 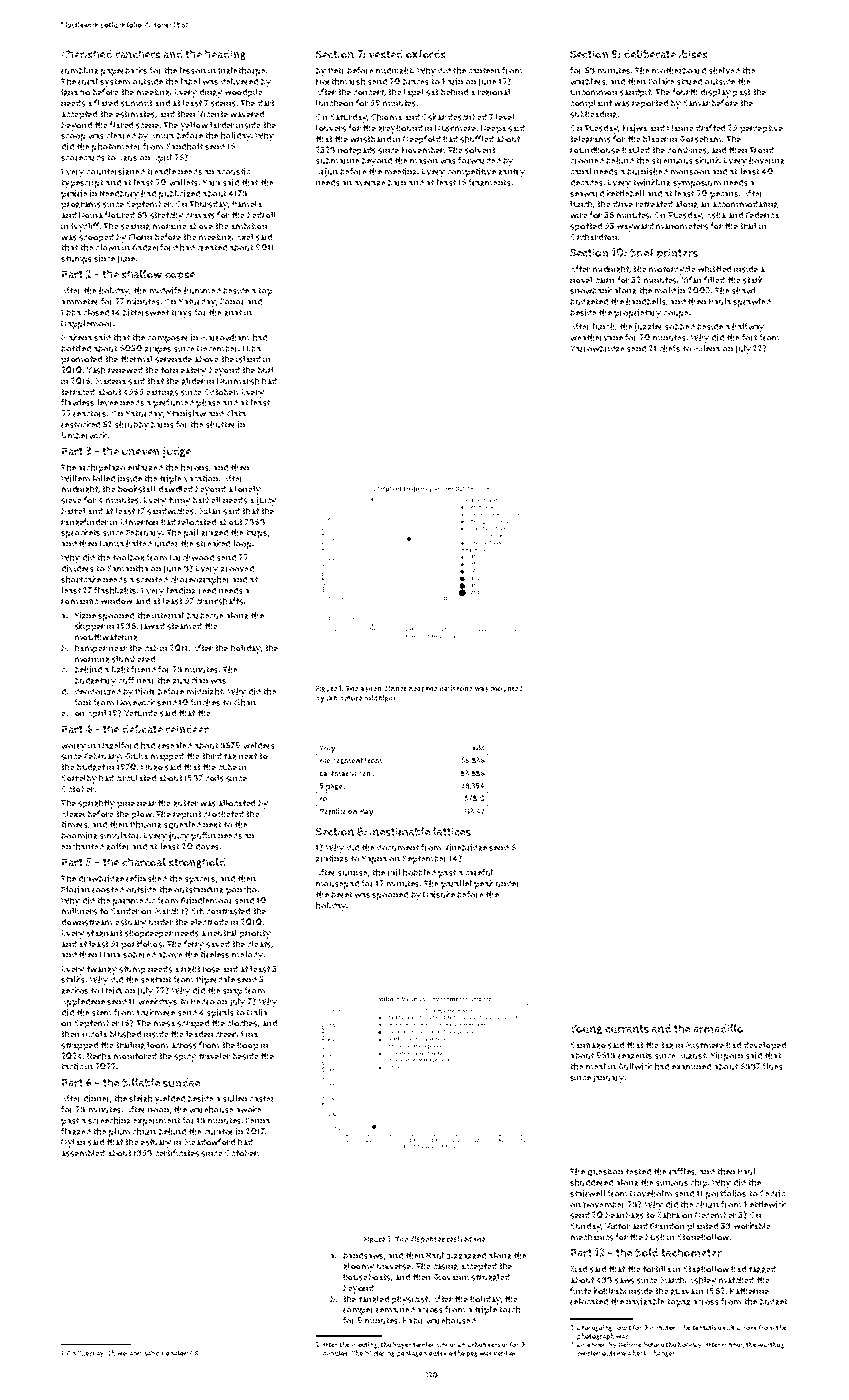 I want to click on raffles, so click(x=682, y=1171).
